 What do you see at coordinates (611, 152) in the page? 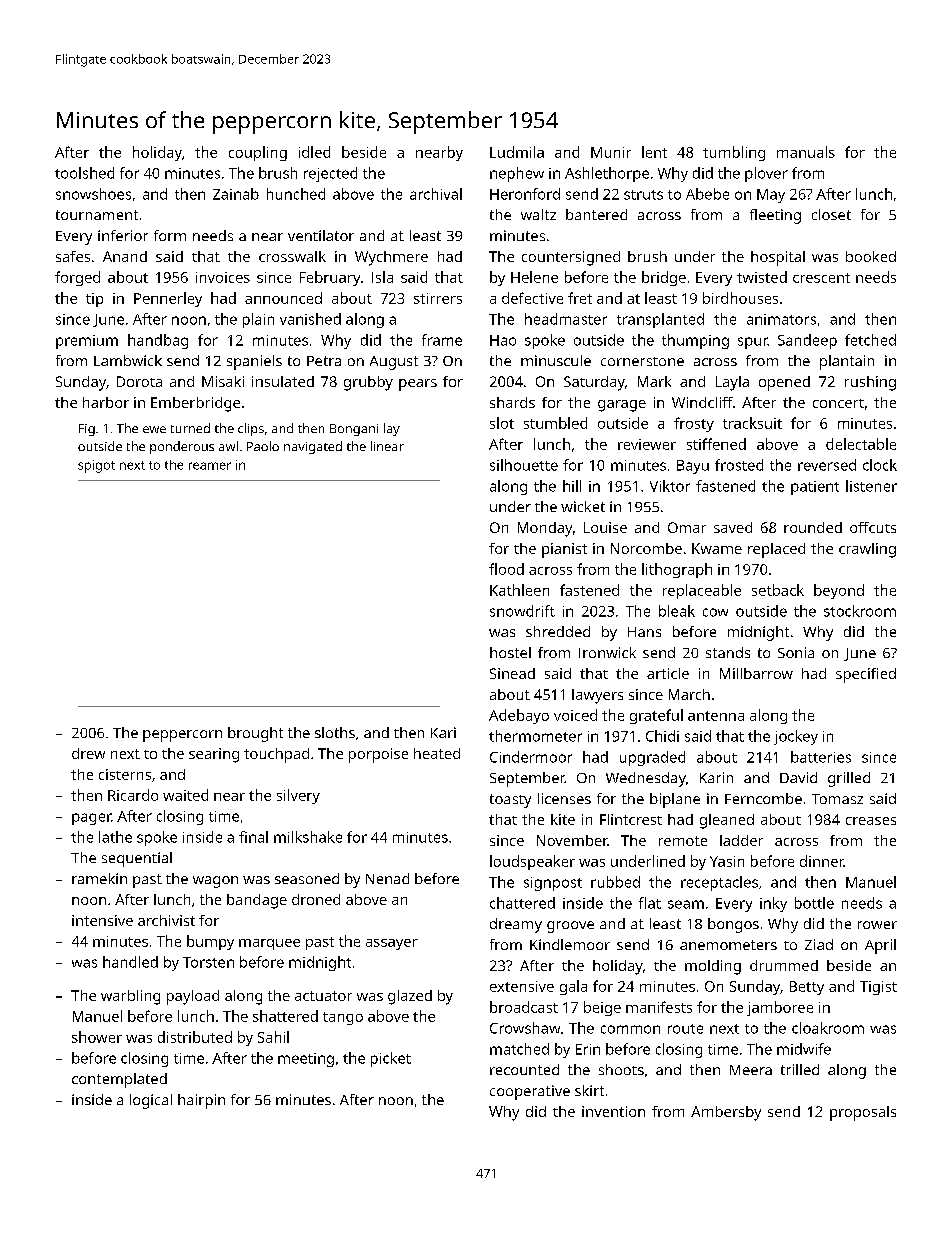
I see `Munir` at bounding box center [611, 152].
